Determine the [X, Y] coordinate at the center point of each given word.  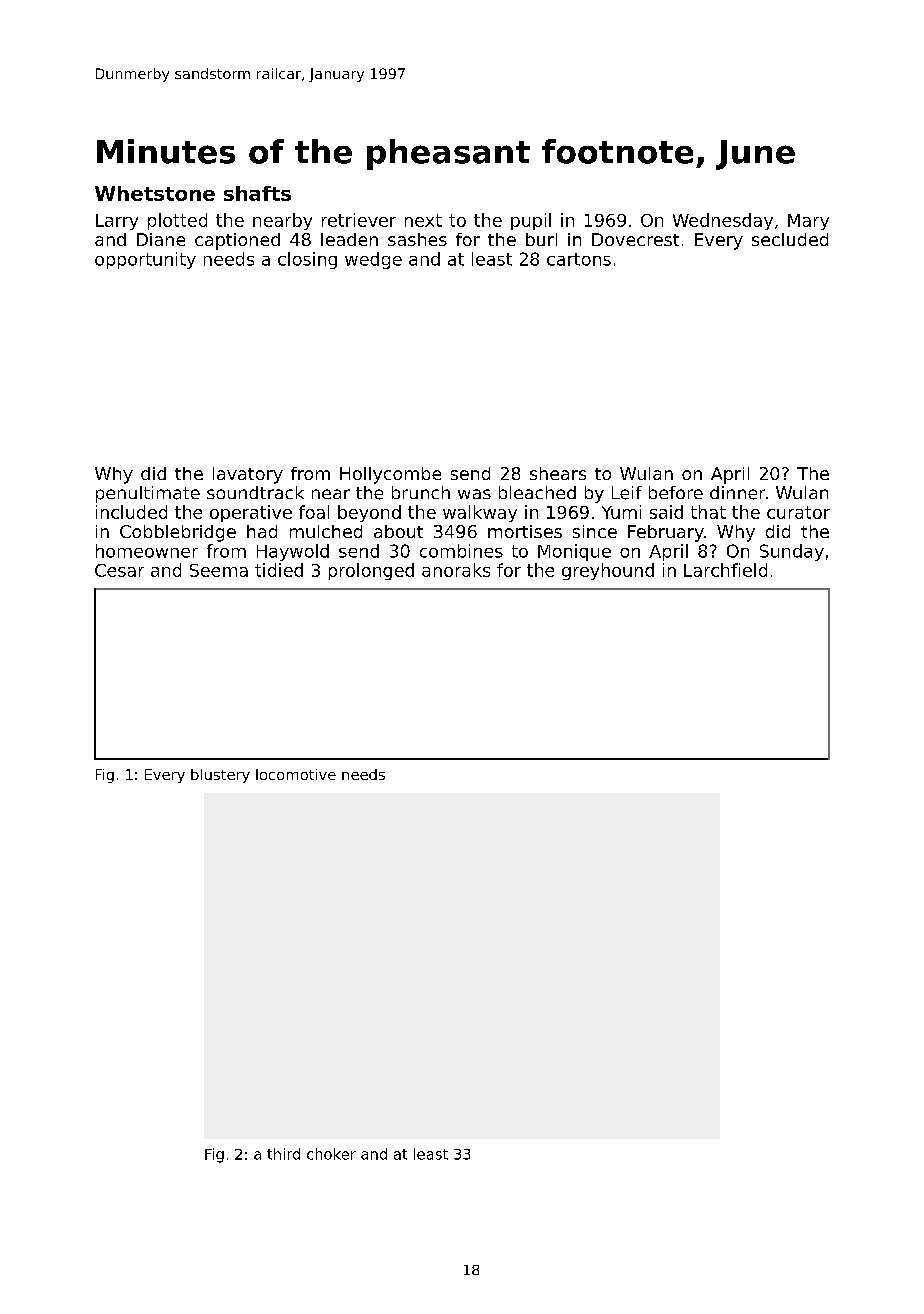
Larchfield [725, 570]
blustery [220, 776]
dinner [737, 493]
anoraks [456, 570]
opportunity [145, 260]
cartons [579, 259]
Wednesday [723, 221]
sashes [417, 239]
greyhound [608, 571]
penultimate [148, 494]
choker [331, 1154]
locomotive [296, 774]
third [283, 1154]
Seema [219, 570]
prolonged [371, 571]
